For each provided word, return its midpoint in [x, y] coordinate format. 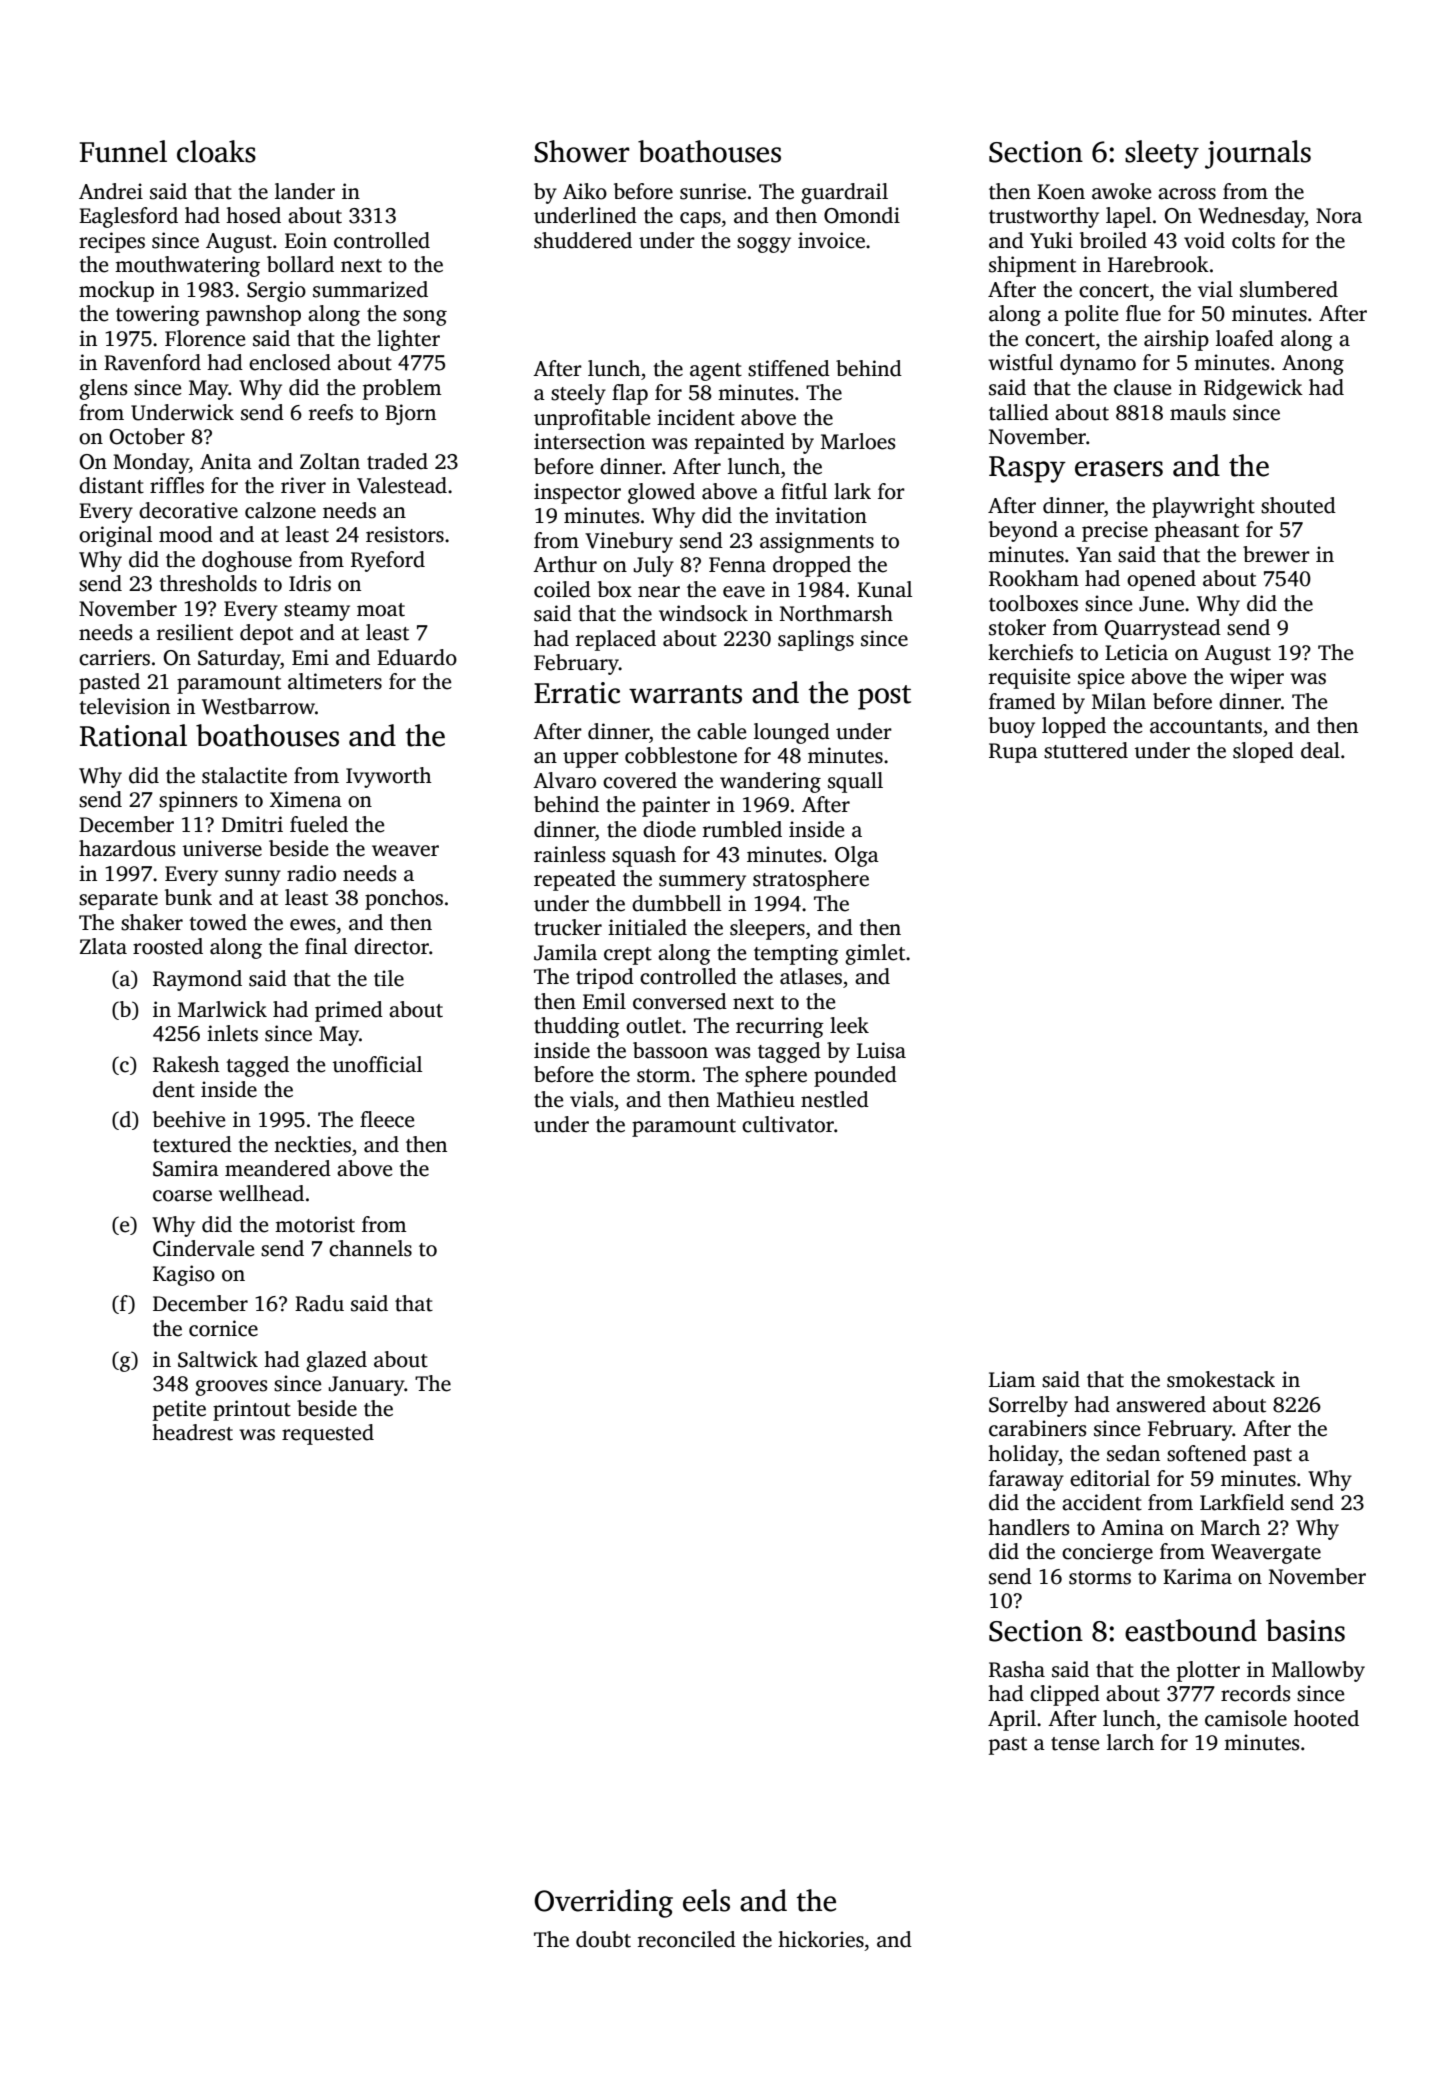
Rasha [1017, 1669]
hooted [1326, 1718]
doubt [603, 1939]
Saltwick [218, 1359]
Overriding [603, 1903]
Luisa [881, 1050]
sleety [1162, 154]
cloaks [216, 151]
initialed [647, 927]
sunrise [713, 191]
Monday [151, 463]
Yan [1094, 555]
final [326, 946]
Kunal [884, 589]
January [367, 1386]
